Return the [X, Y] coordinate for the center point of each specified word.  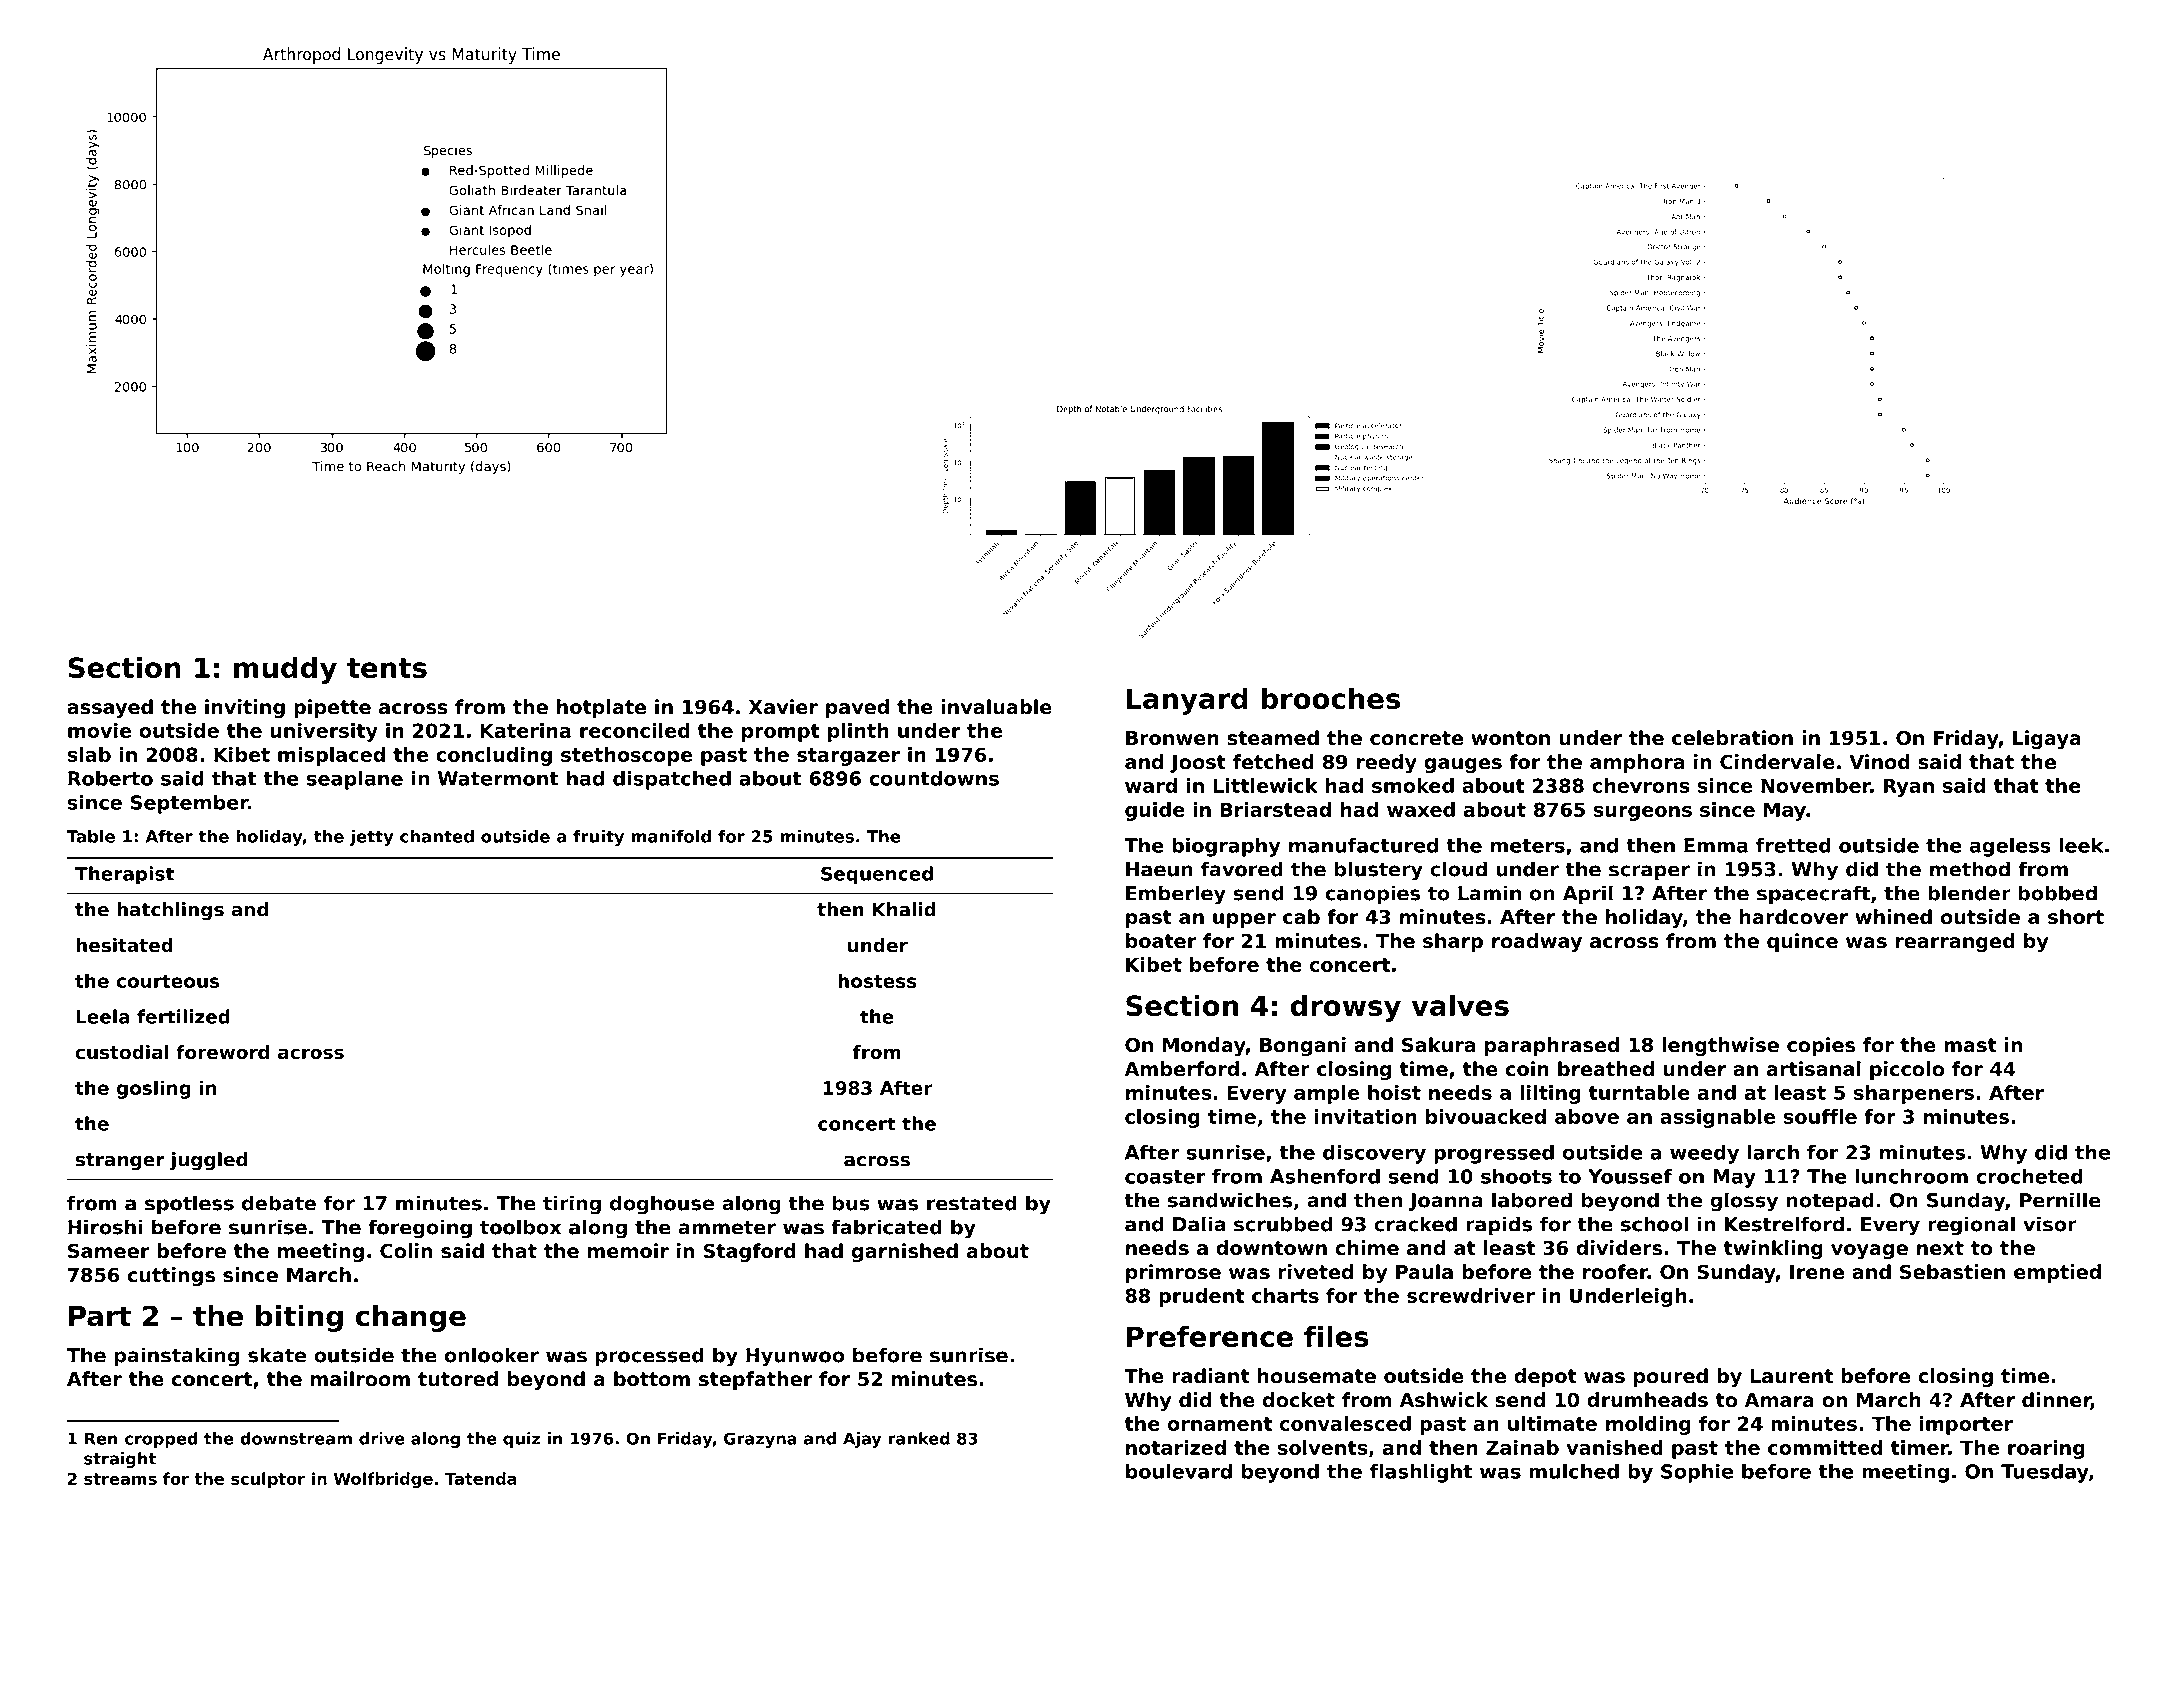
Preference [1210, 1336]
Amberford [1182, 1069]
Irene [1817, 1272]
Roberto [110, 778]
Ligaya [2047, 739]
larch [1773, 1152]
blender [1969, 893]
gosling [154, 1089]
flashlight [1421, 1473]
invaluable [996, 707]
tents [387, 668]
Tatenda [481, 1478]
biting [299, 1318]
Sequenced [877, 875]
